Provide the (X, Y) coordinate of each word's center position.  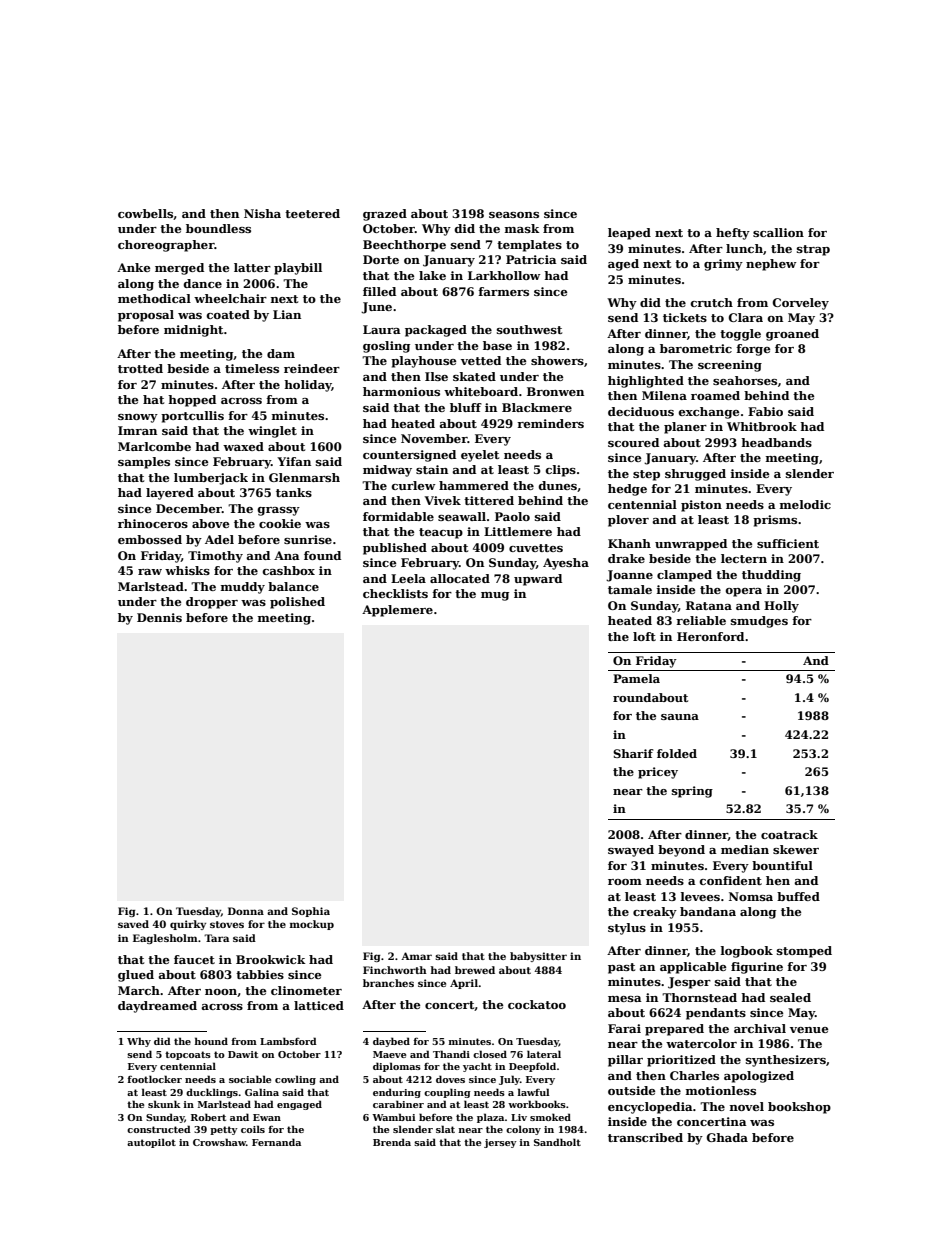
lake (432, 275)
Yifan (294, 461)
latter (252, 267)
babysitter (538, 957)
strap (813, 250)
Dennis (159, 617)
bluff (466, 407)
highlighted (646, 382)
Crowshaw (219, 1142)
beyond (681, 851)
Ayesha (566, 564)
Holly (781, 607)
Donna (246, 911)
